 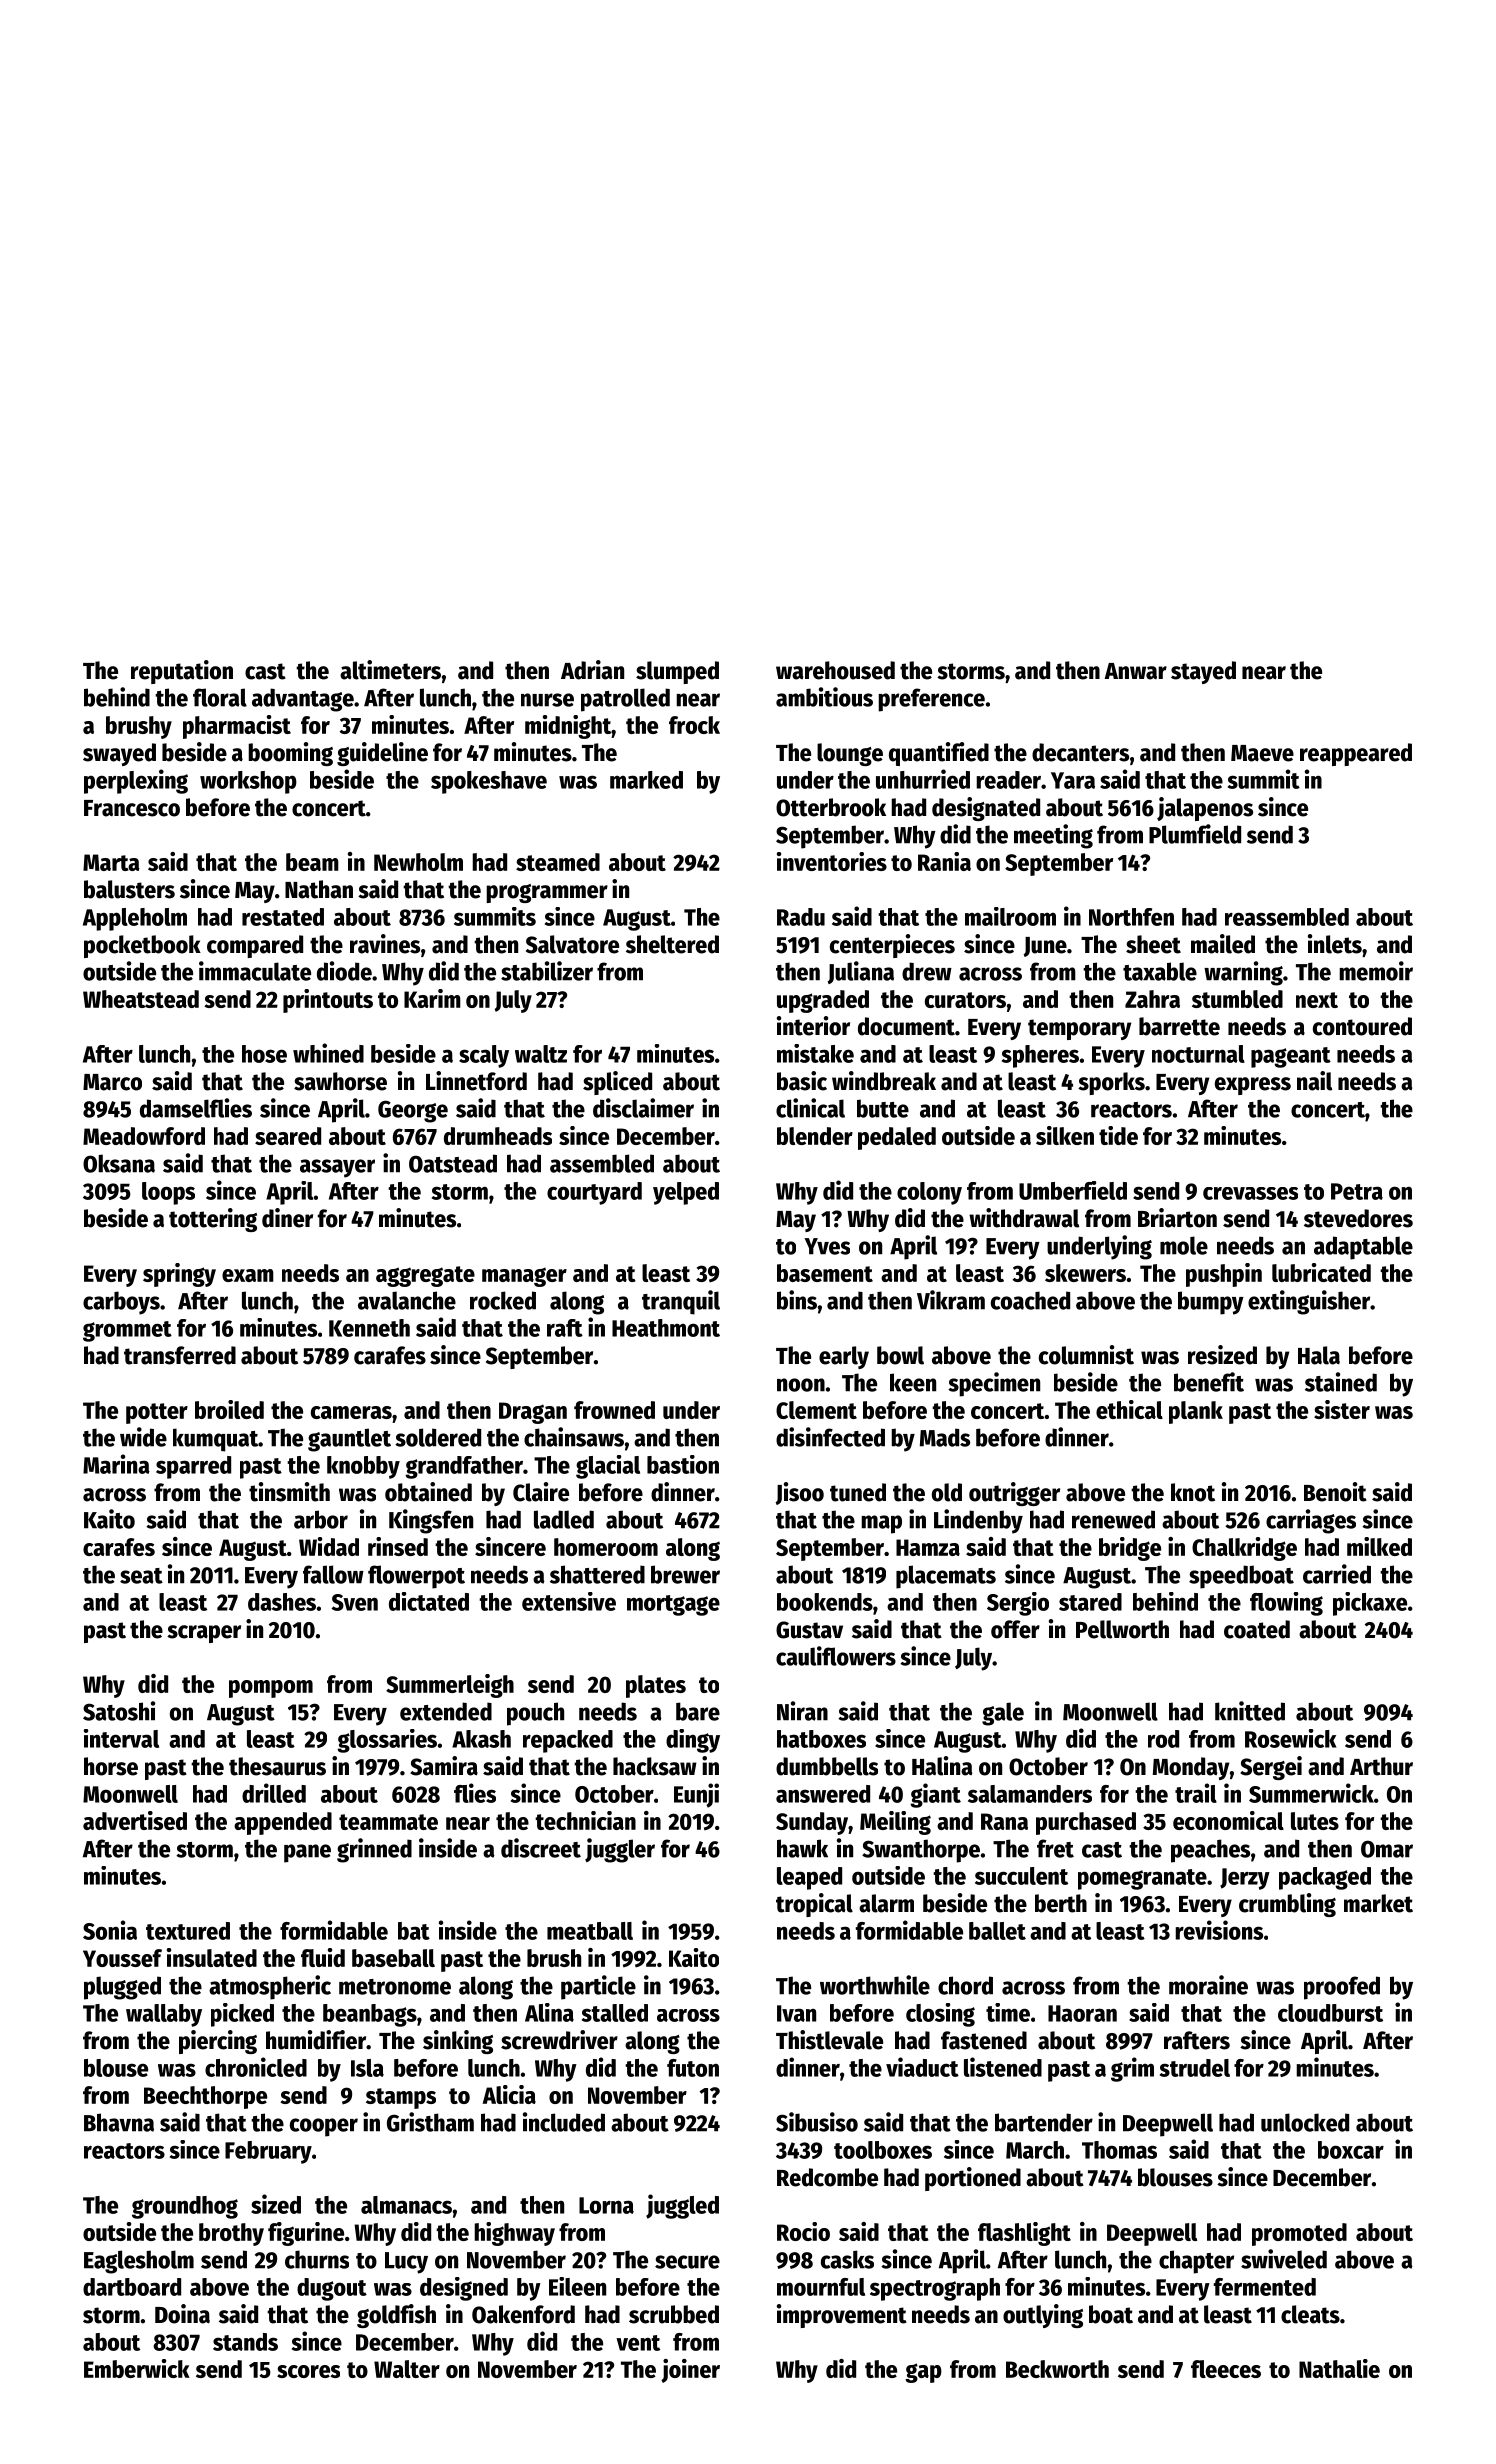 I want to click on warehoused, so click(x=835, y=670).
